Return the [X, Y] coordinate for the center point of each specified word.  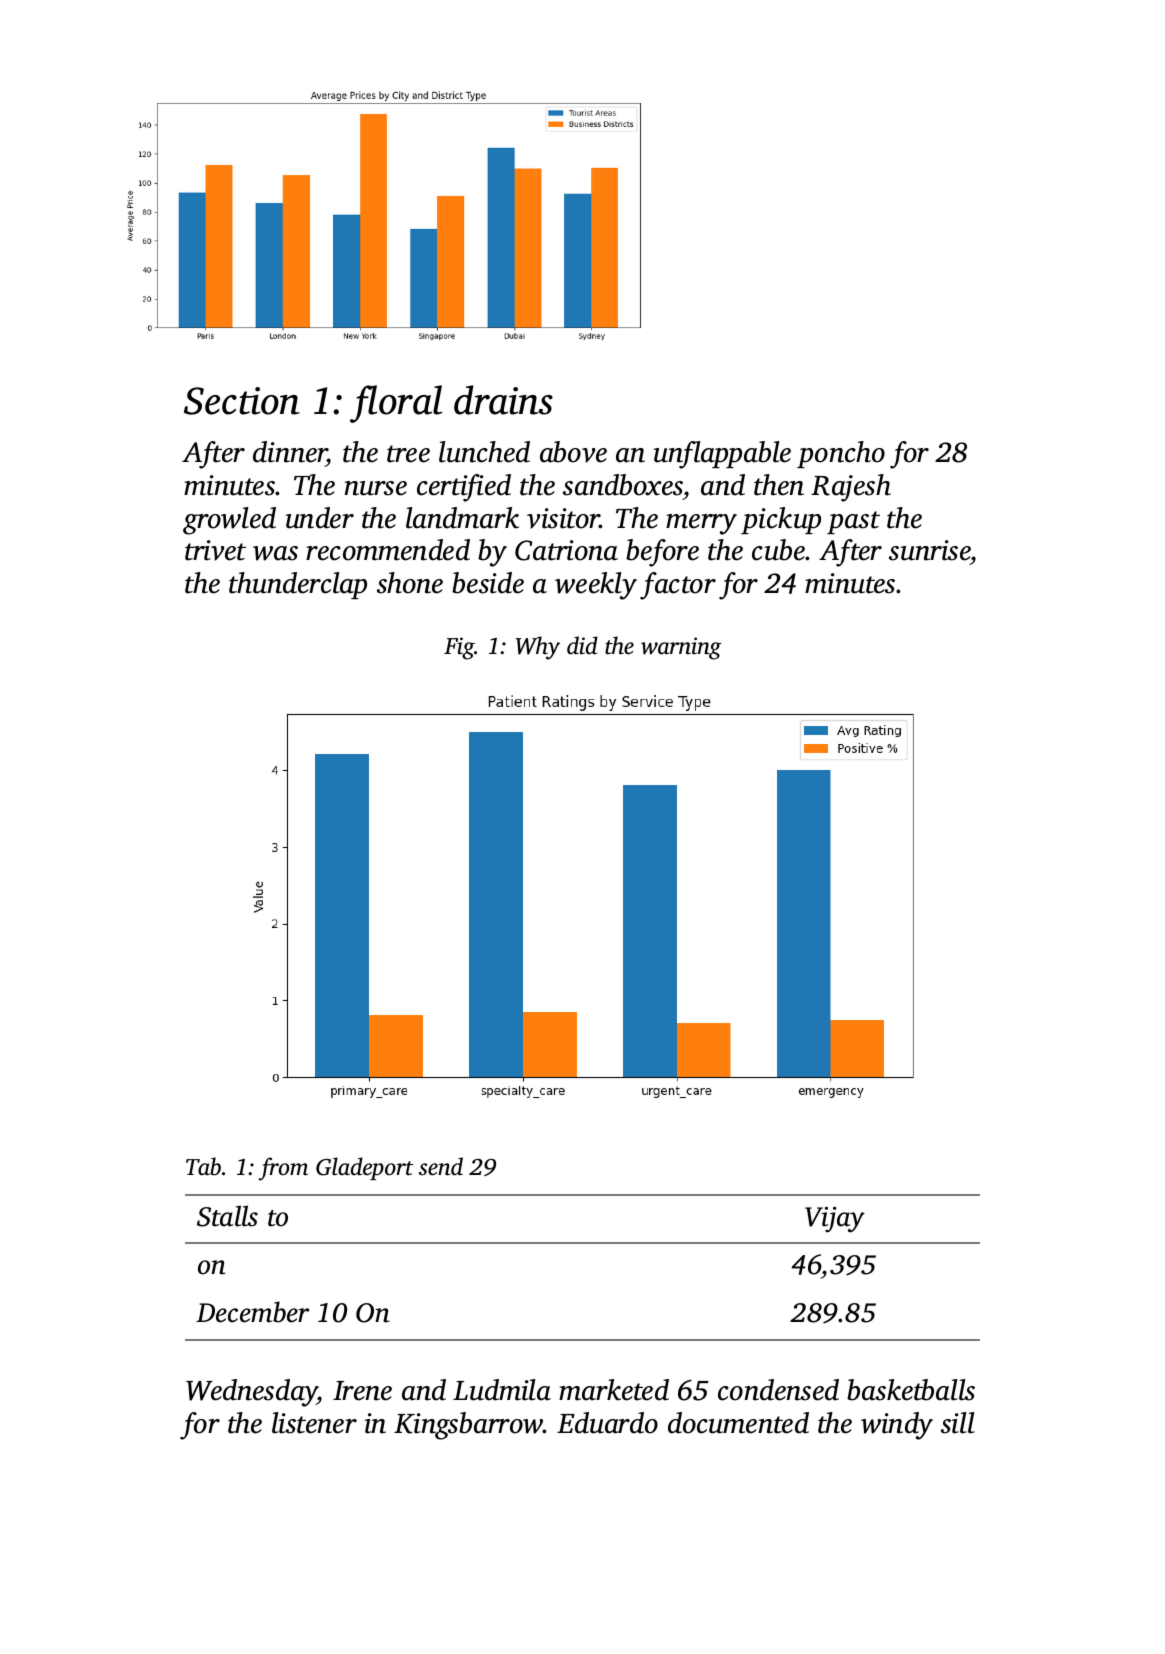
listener [314, 1423]
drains [503, 400]
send [441, 1166]
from [283, 1169]
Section [242, 401]
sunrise [930, 552]
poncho [841, 454]
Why [538, 648]
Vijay [835, 1220]
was [275, 553]
